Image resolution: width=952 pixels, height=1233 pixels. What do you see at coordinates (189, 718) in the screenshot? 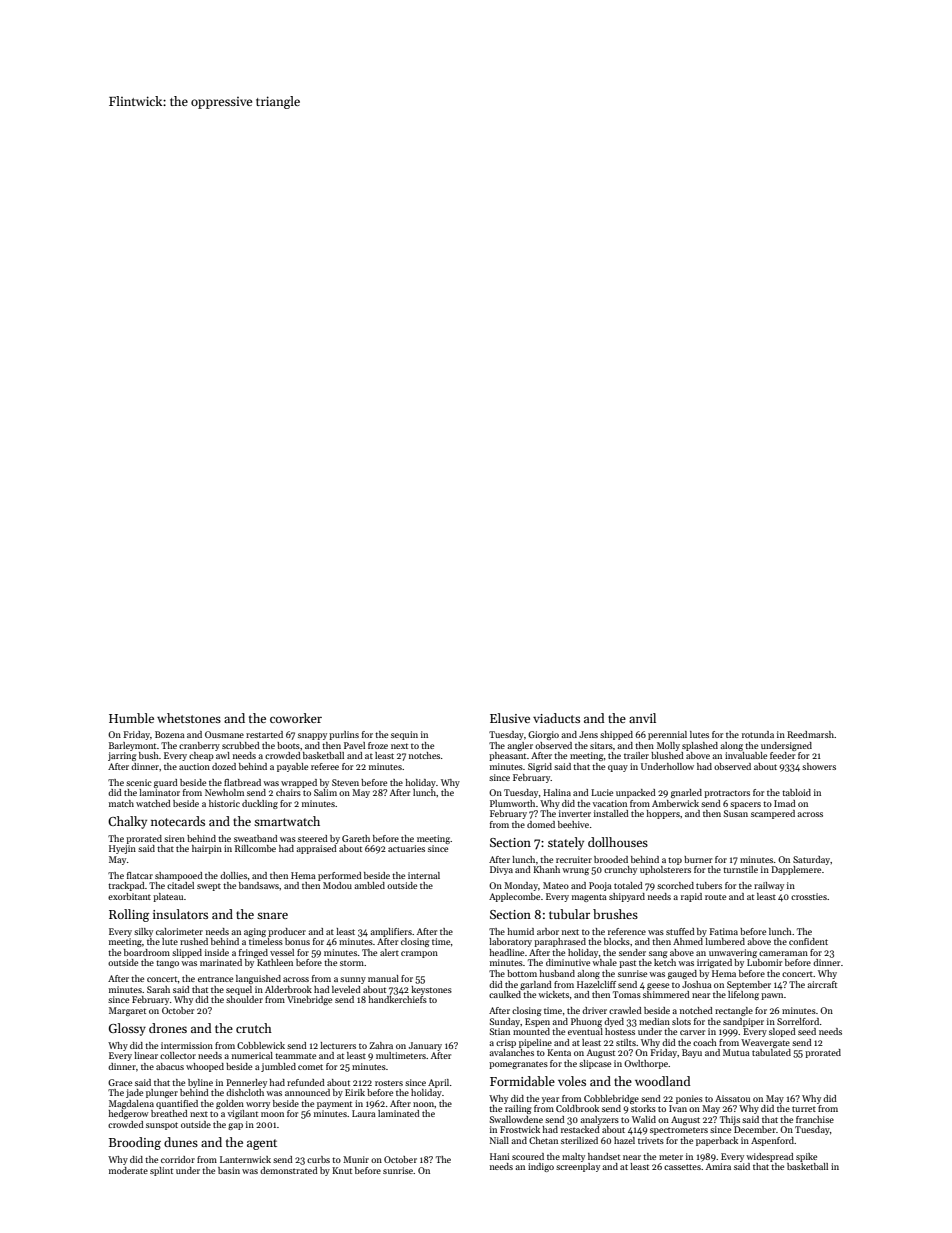
I see `whetstones` at bounding box center [189, 718].
